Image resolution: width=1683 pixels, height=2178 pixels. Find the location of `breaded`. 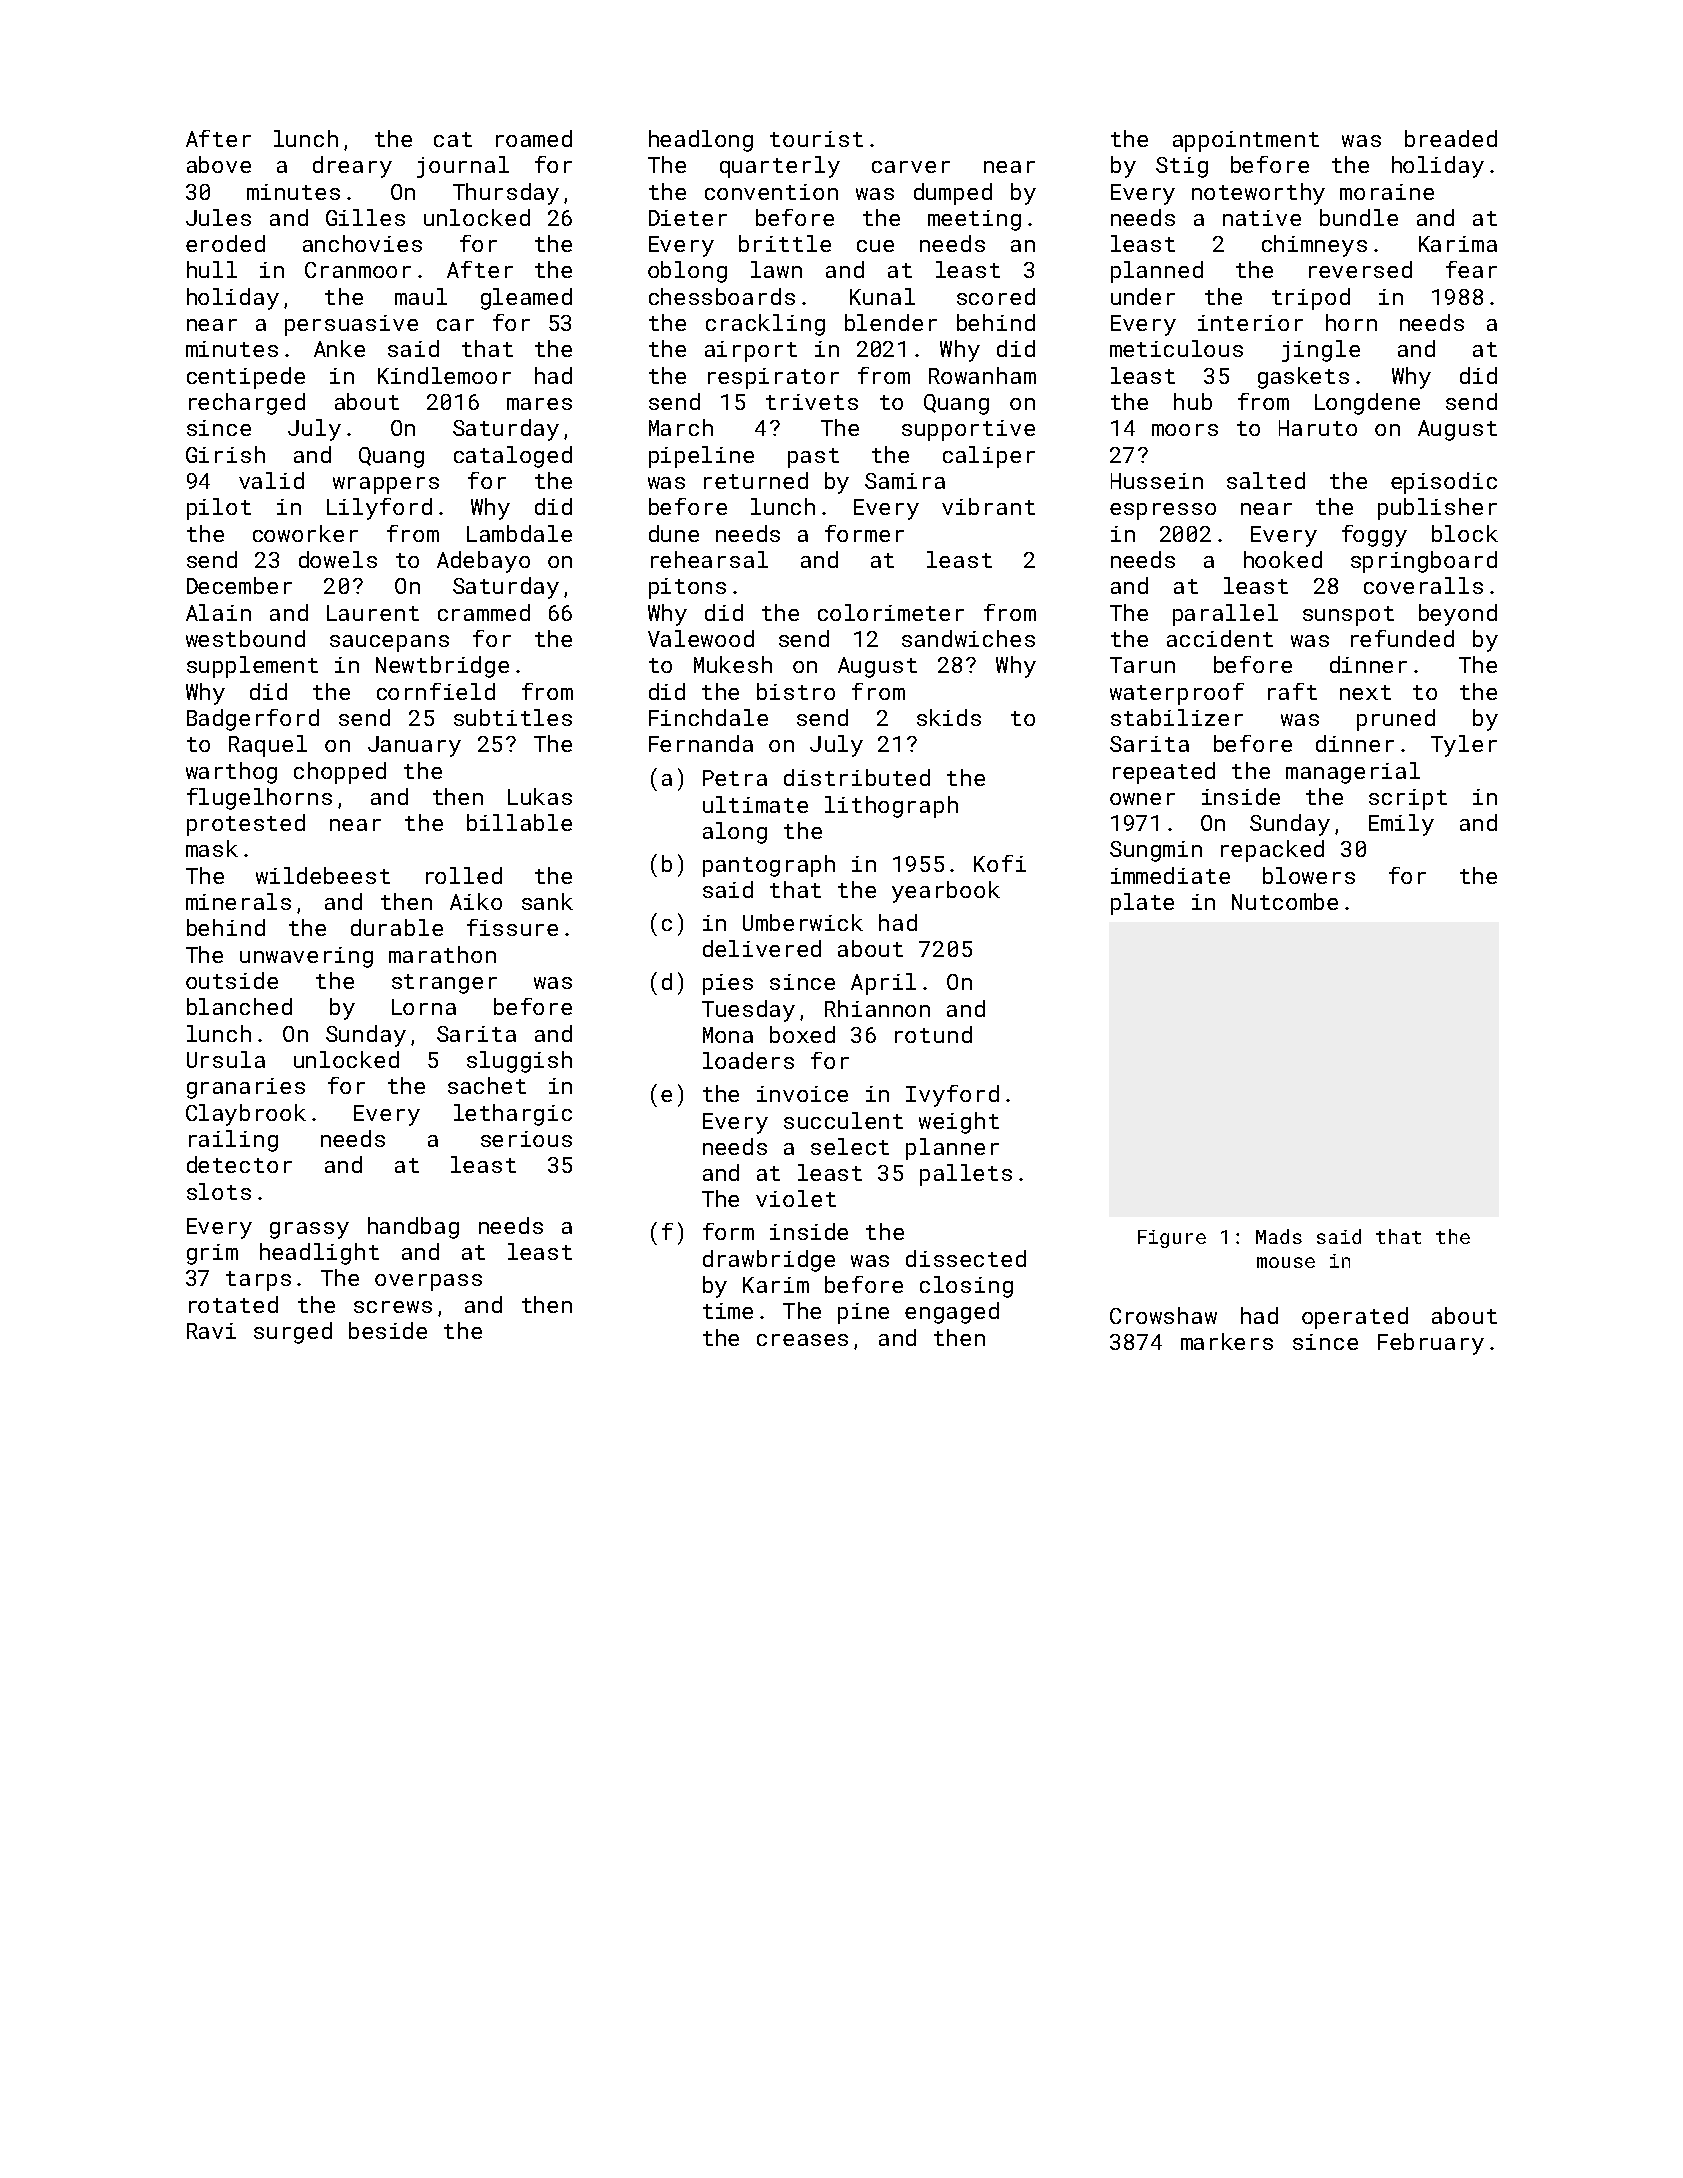

breaded is located at coordinates (1451, 138).
